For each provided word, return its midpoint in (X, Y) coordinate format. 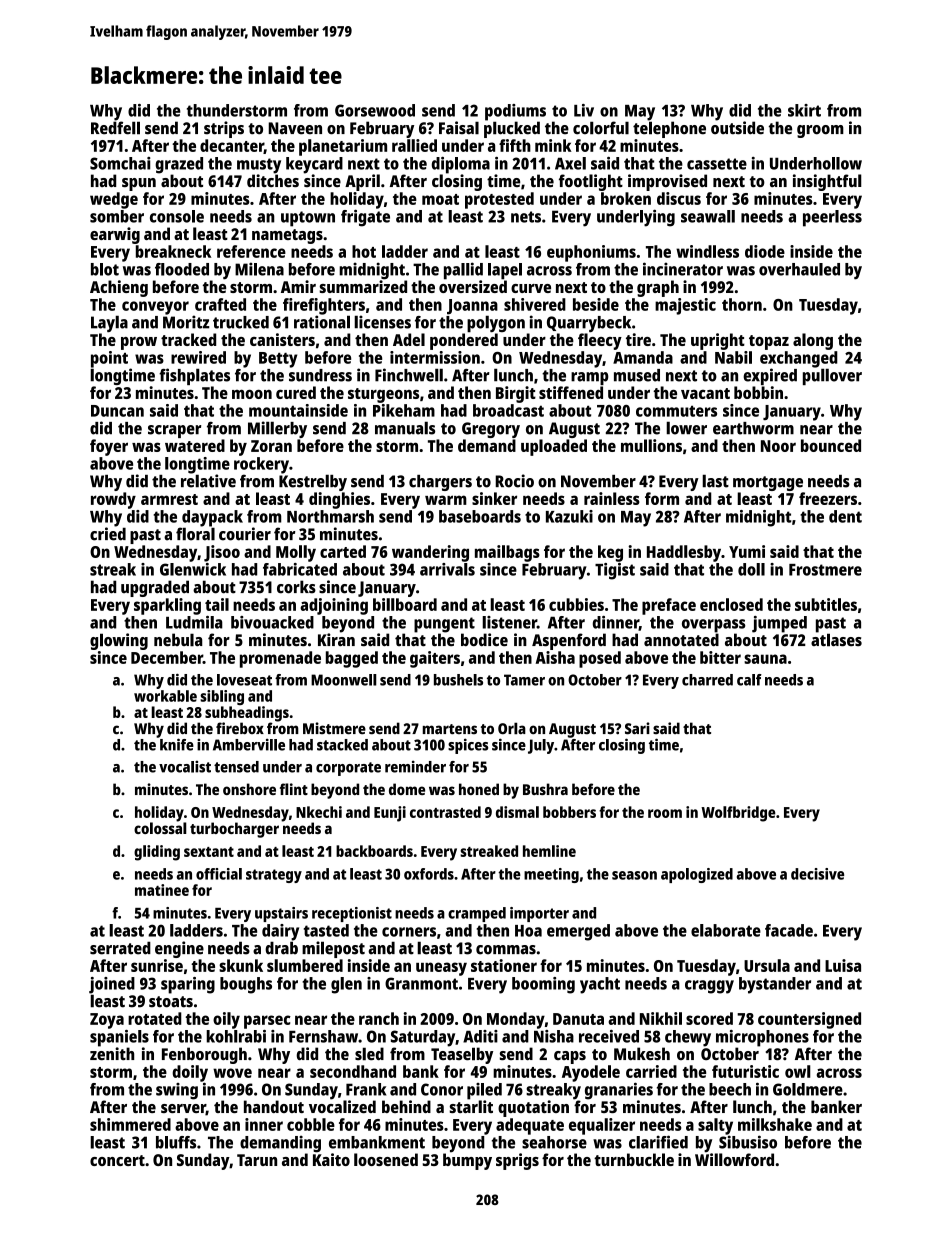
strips (224, 129)
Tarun (257, 1160)
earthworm (753, 428)
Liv (584, 110)
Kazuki (569, 516)
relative (208, 481)
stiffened (571, 392)
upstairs (281, 914)
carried (651, 1071)
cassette (717, 164)
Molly (296, 553)
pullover (832, 376)
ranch (379, 1018)
